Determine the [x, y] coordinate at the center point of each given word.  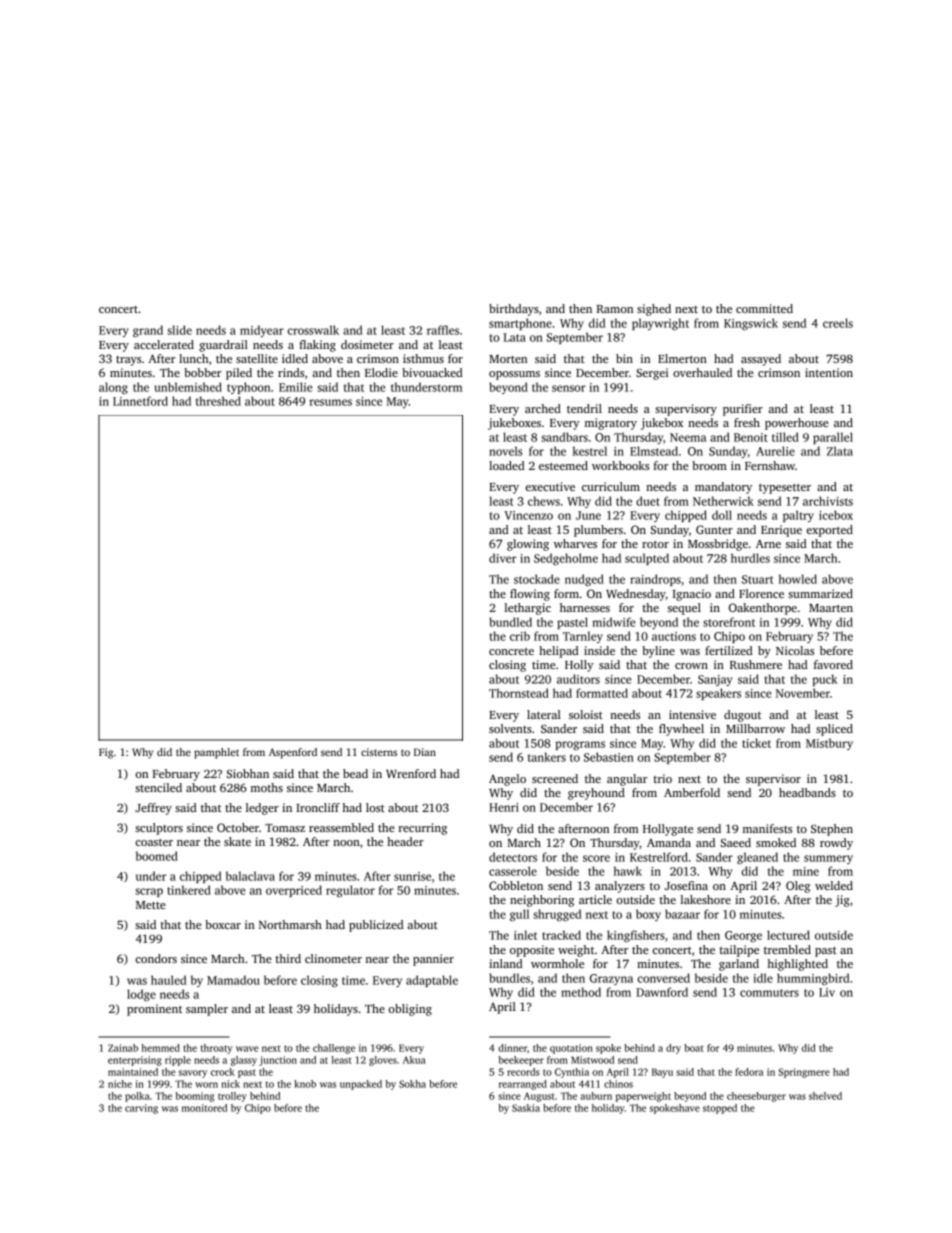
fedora [749, 1072]
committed [764, 308]
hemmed [161, 1048]
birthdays [514, 310]
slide [179, 330]
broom [709, 465]
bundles [509, 978]
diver [503, 558]
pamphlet [216, 753]
